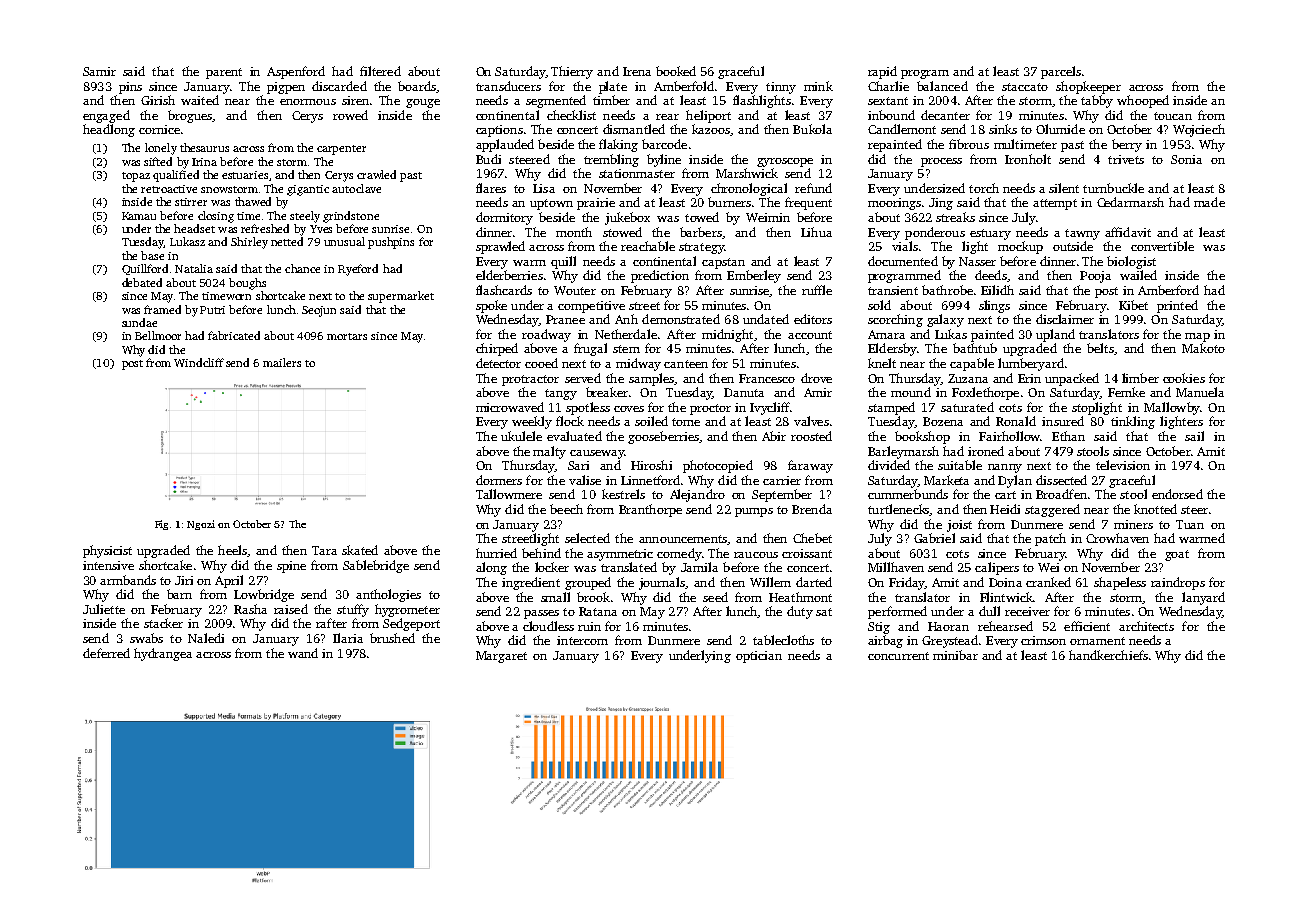 This screenshot has width=1308, height=924. I want to click on hydrangea, so click(163, 654).
